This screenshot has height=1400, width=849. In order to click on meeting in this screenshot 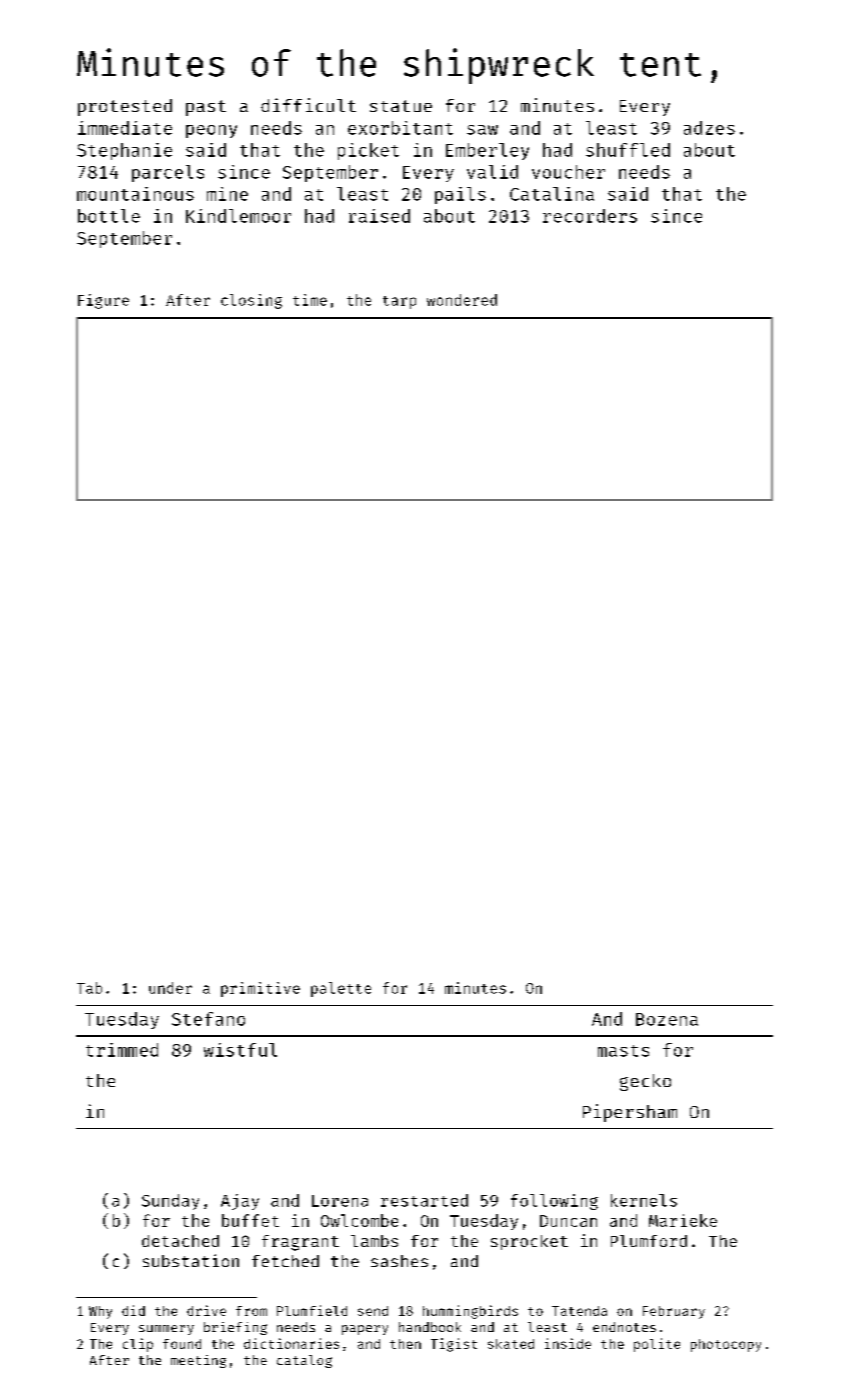, I will do `click(198, 1361)`.
